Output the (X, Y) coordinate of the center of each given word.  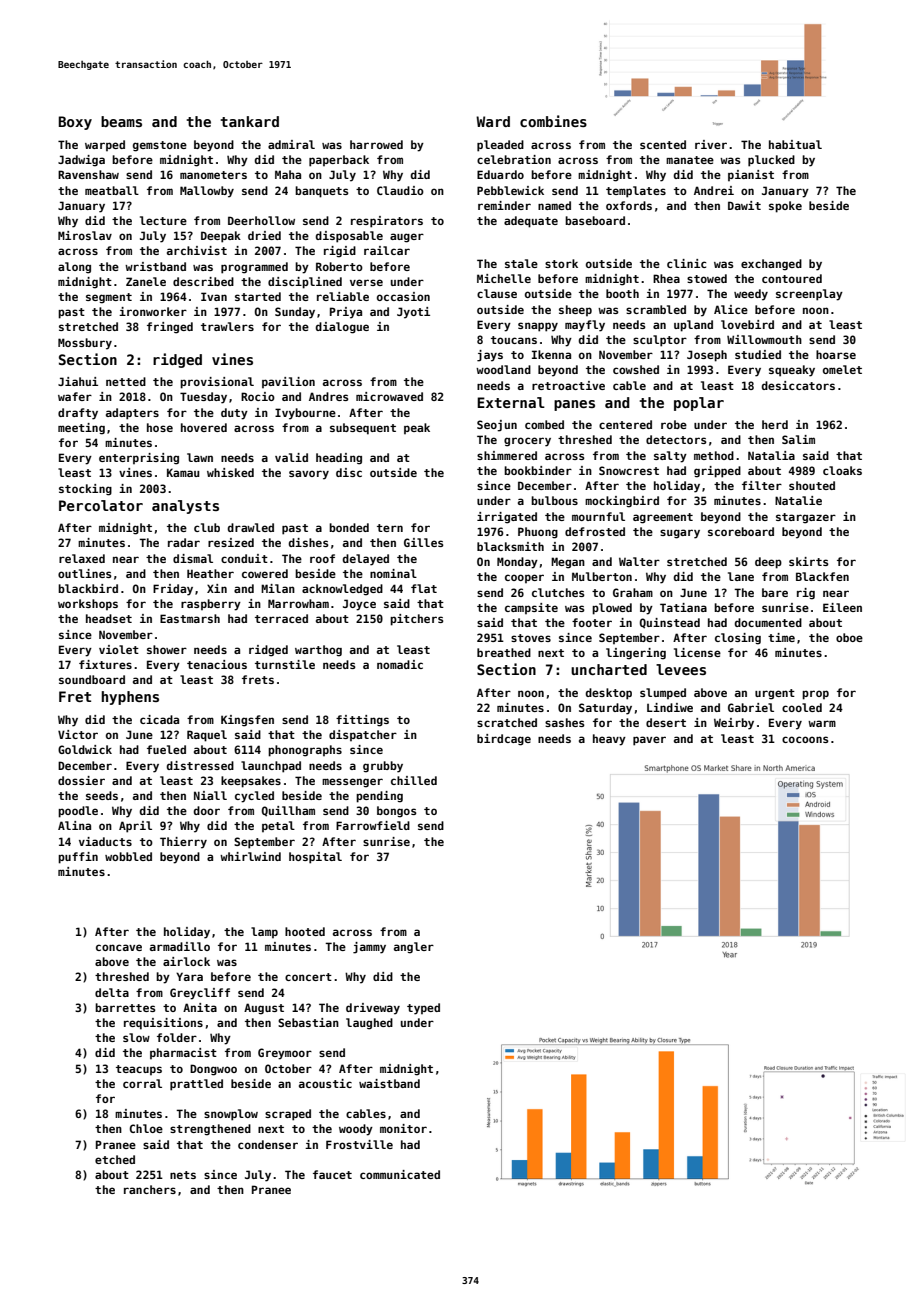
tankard (249, 121)
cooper (524, 578)
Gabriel (751, 707)
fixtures (105, 664)
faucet (332, 1174)
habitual (795, 144)
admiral (291, 144)
